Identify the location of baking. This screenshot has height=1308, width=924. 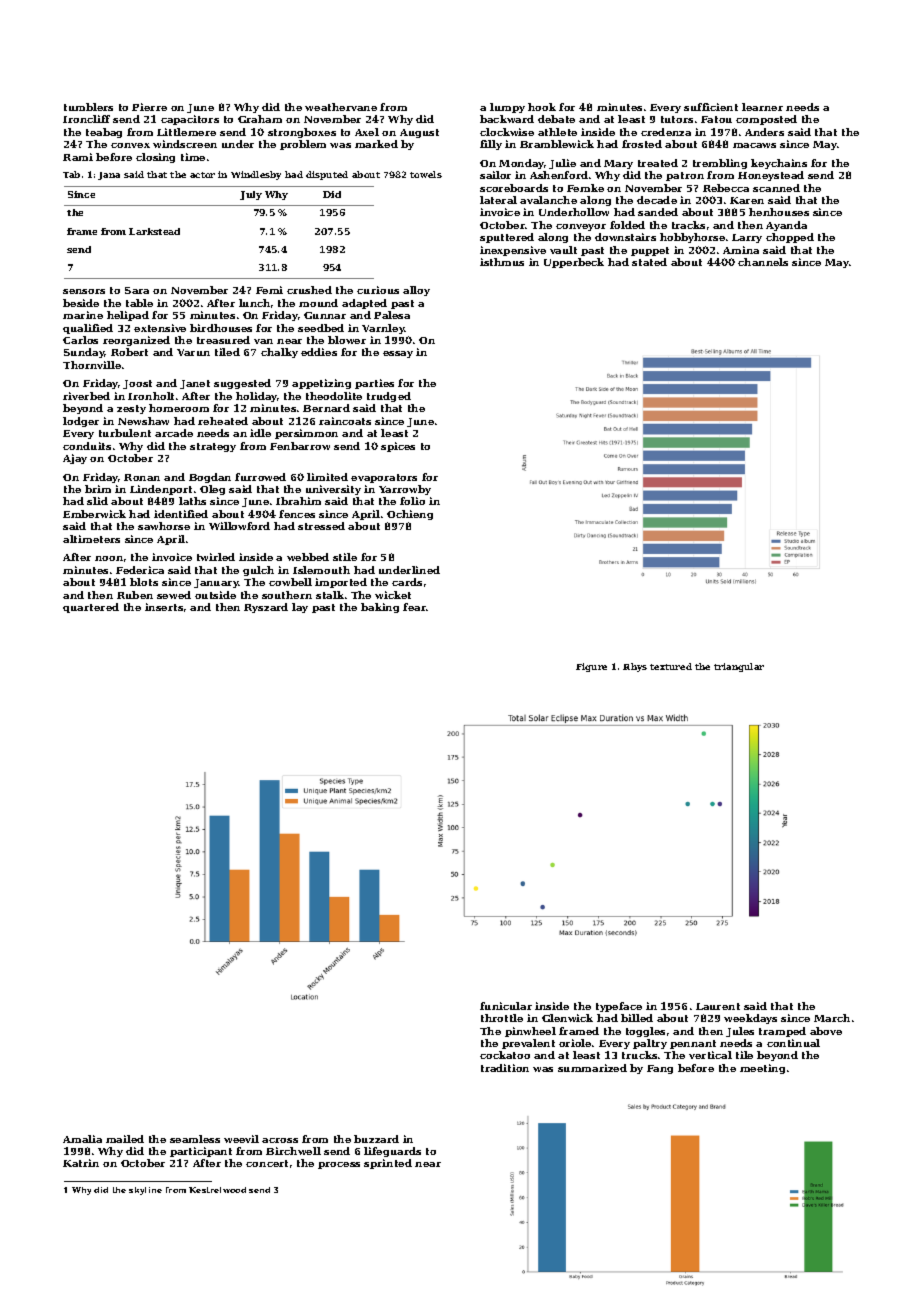
(380, 608).
